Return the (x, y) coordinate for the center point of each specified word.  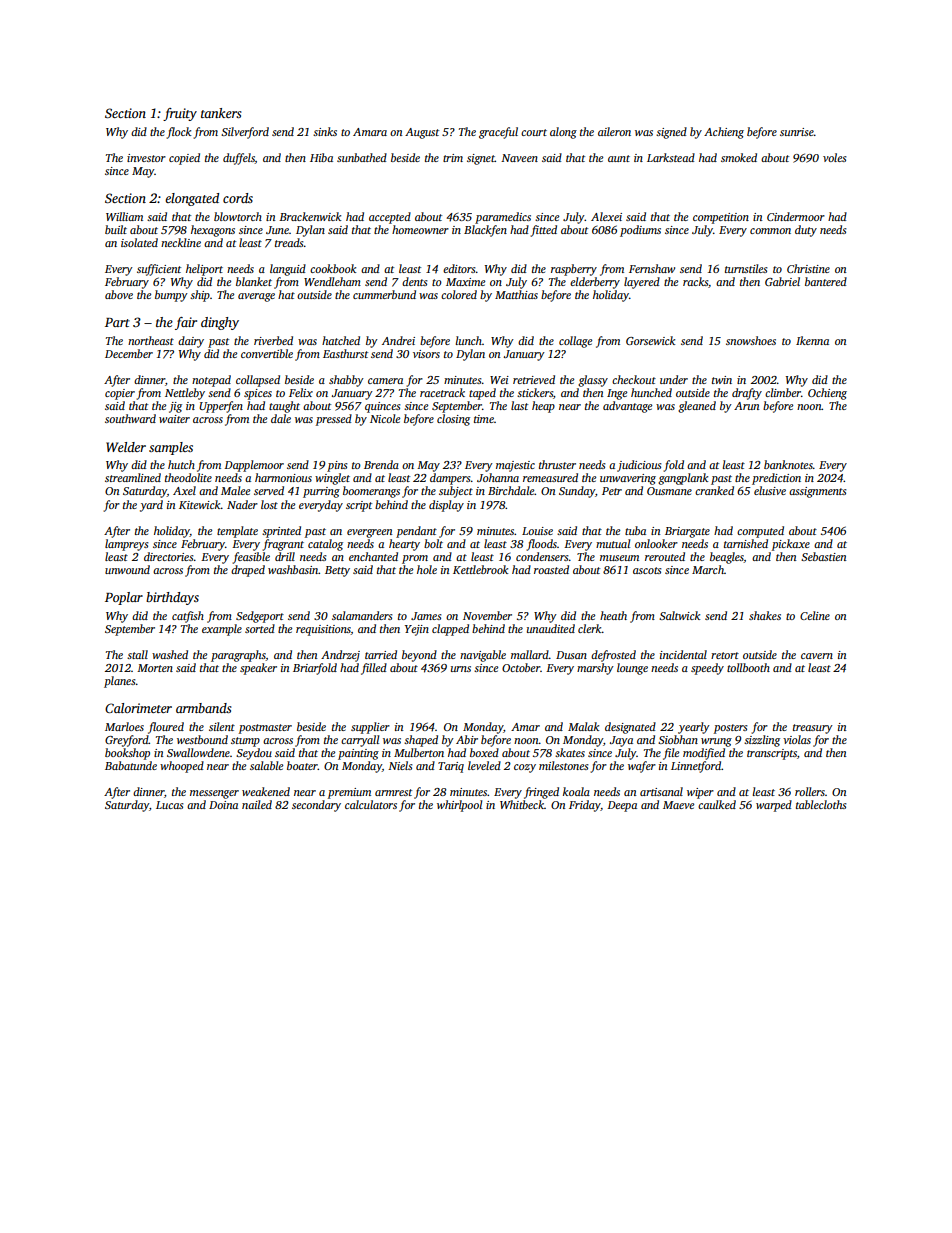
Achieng (724, 133)
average (256, 297)
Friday (585, 806)
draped (248, 571)
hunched (651, 392)
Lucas (170, 805)
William (124, 216)
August (422, 133)
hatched (341, 340)
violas (797, 739)
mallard (530, 654)
